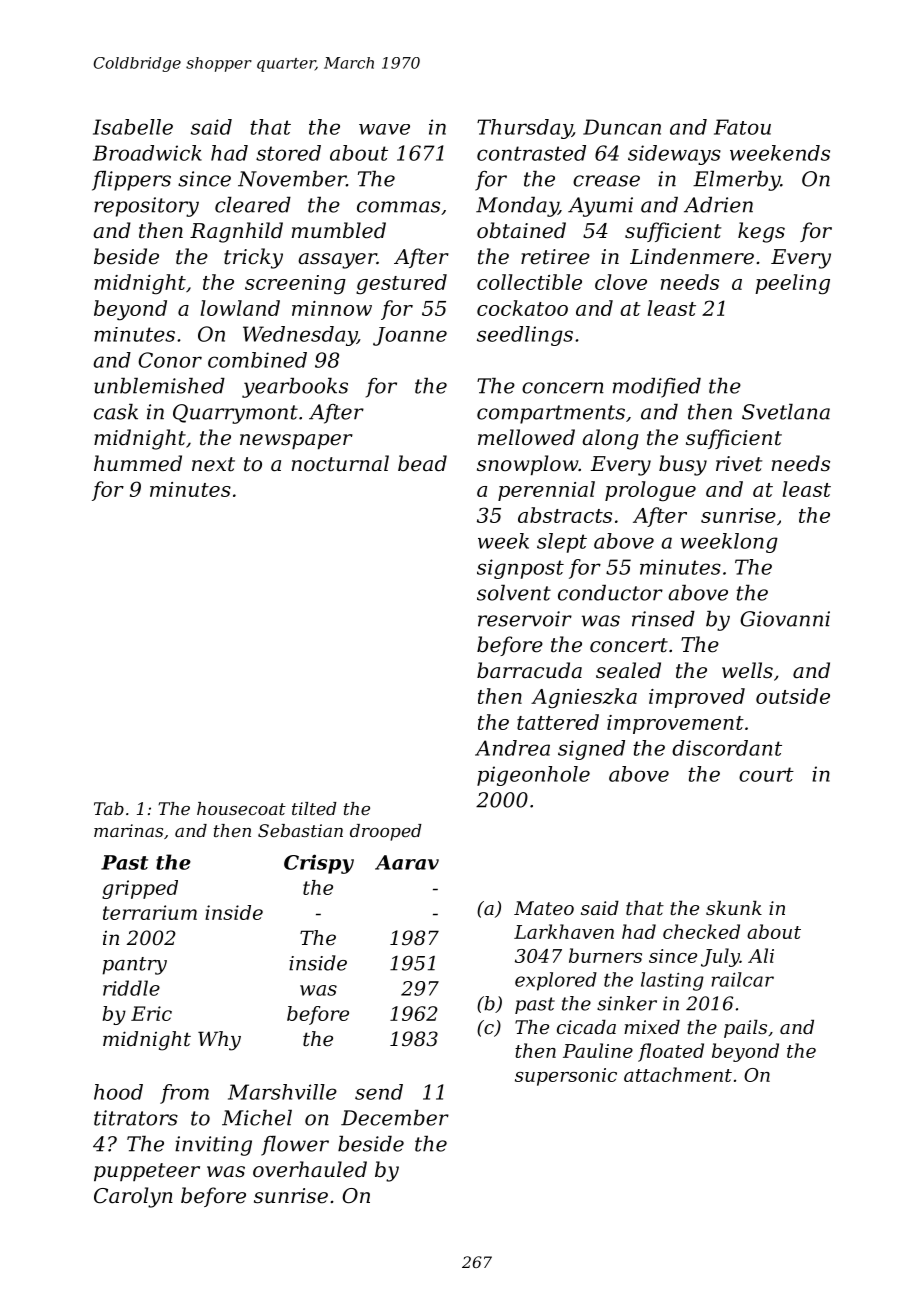  What do you see at coordinates (678, 1074) in the page?
I see `attachment` at bounding box center [678, 1074].
